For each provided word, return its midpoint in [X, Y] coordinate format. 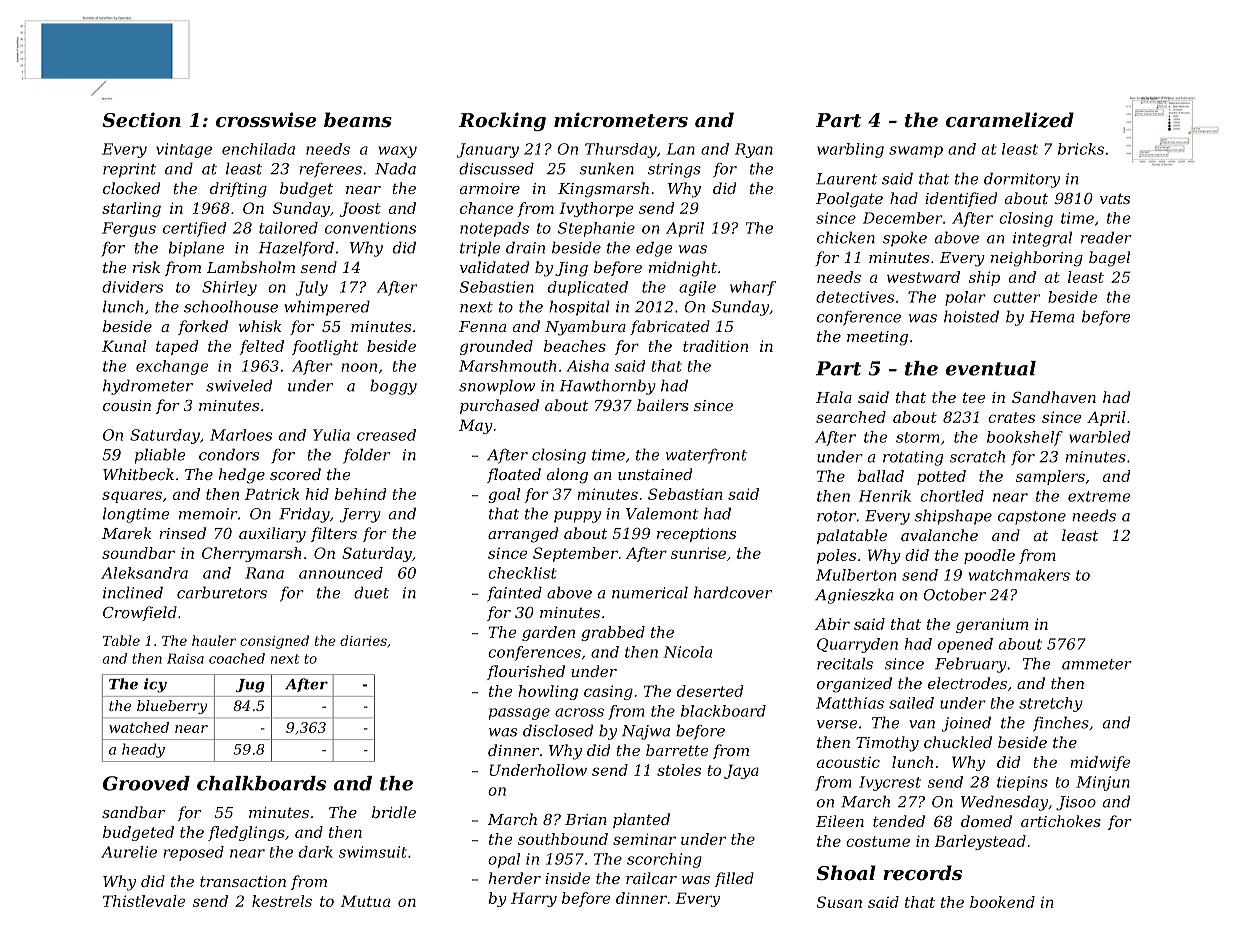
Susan [839, 902]
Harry [534, 899]
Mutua [365, 901]
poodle [989, 556]
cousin [127, 405]
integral [1042, 239]
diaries [363, 640]
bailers [663, 405]
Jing [571, 269]
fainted [514, 594]
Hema [1052, 317]
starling [131, 209]
